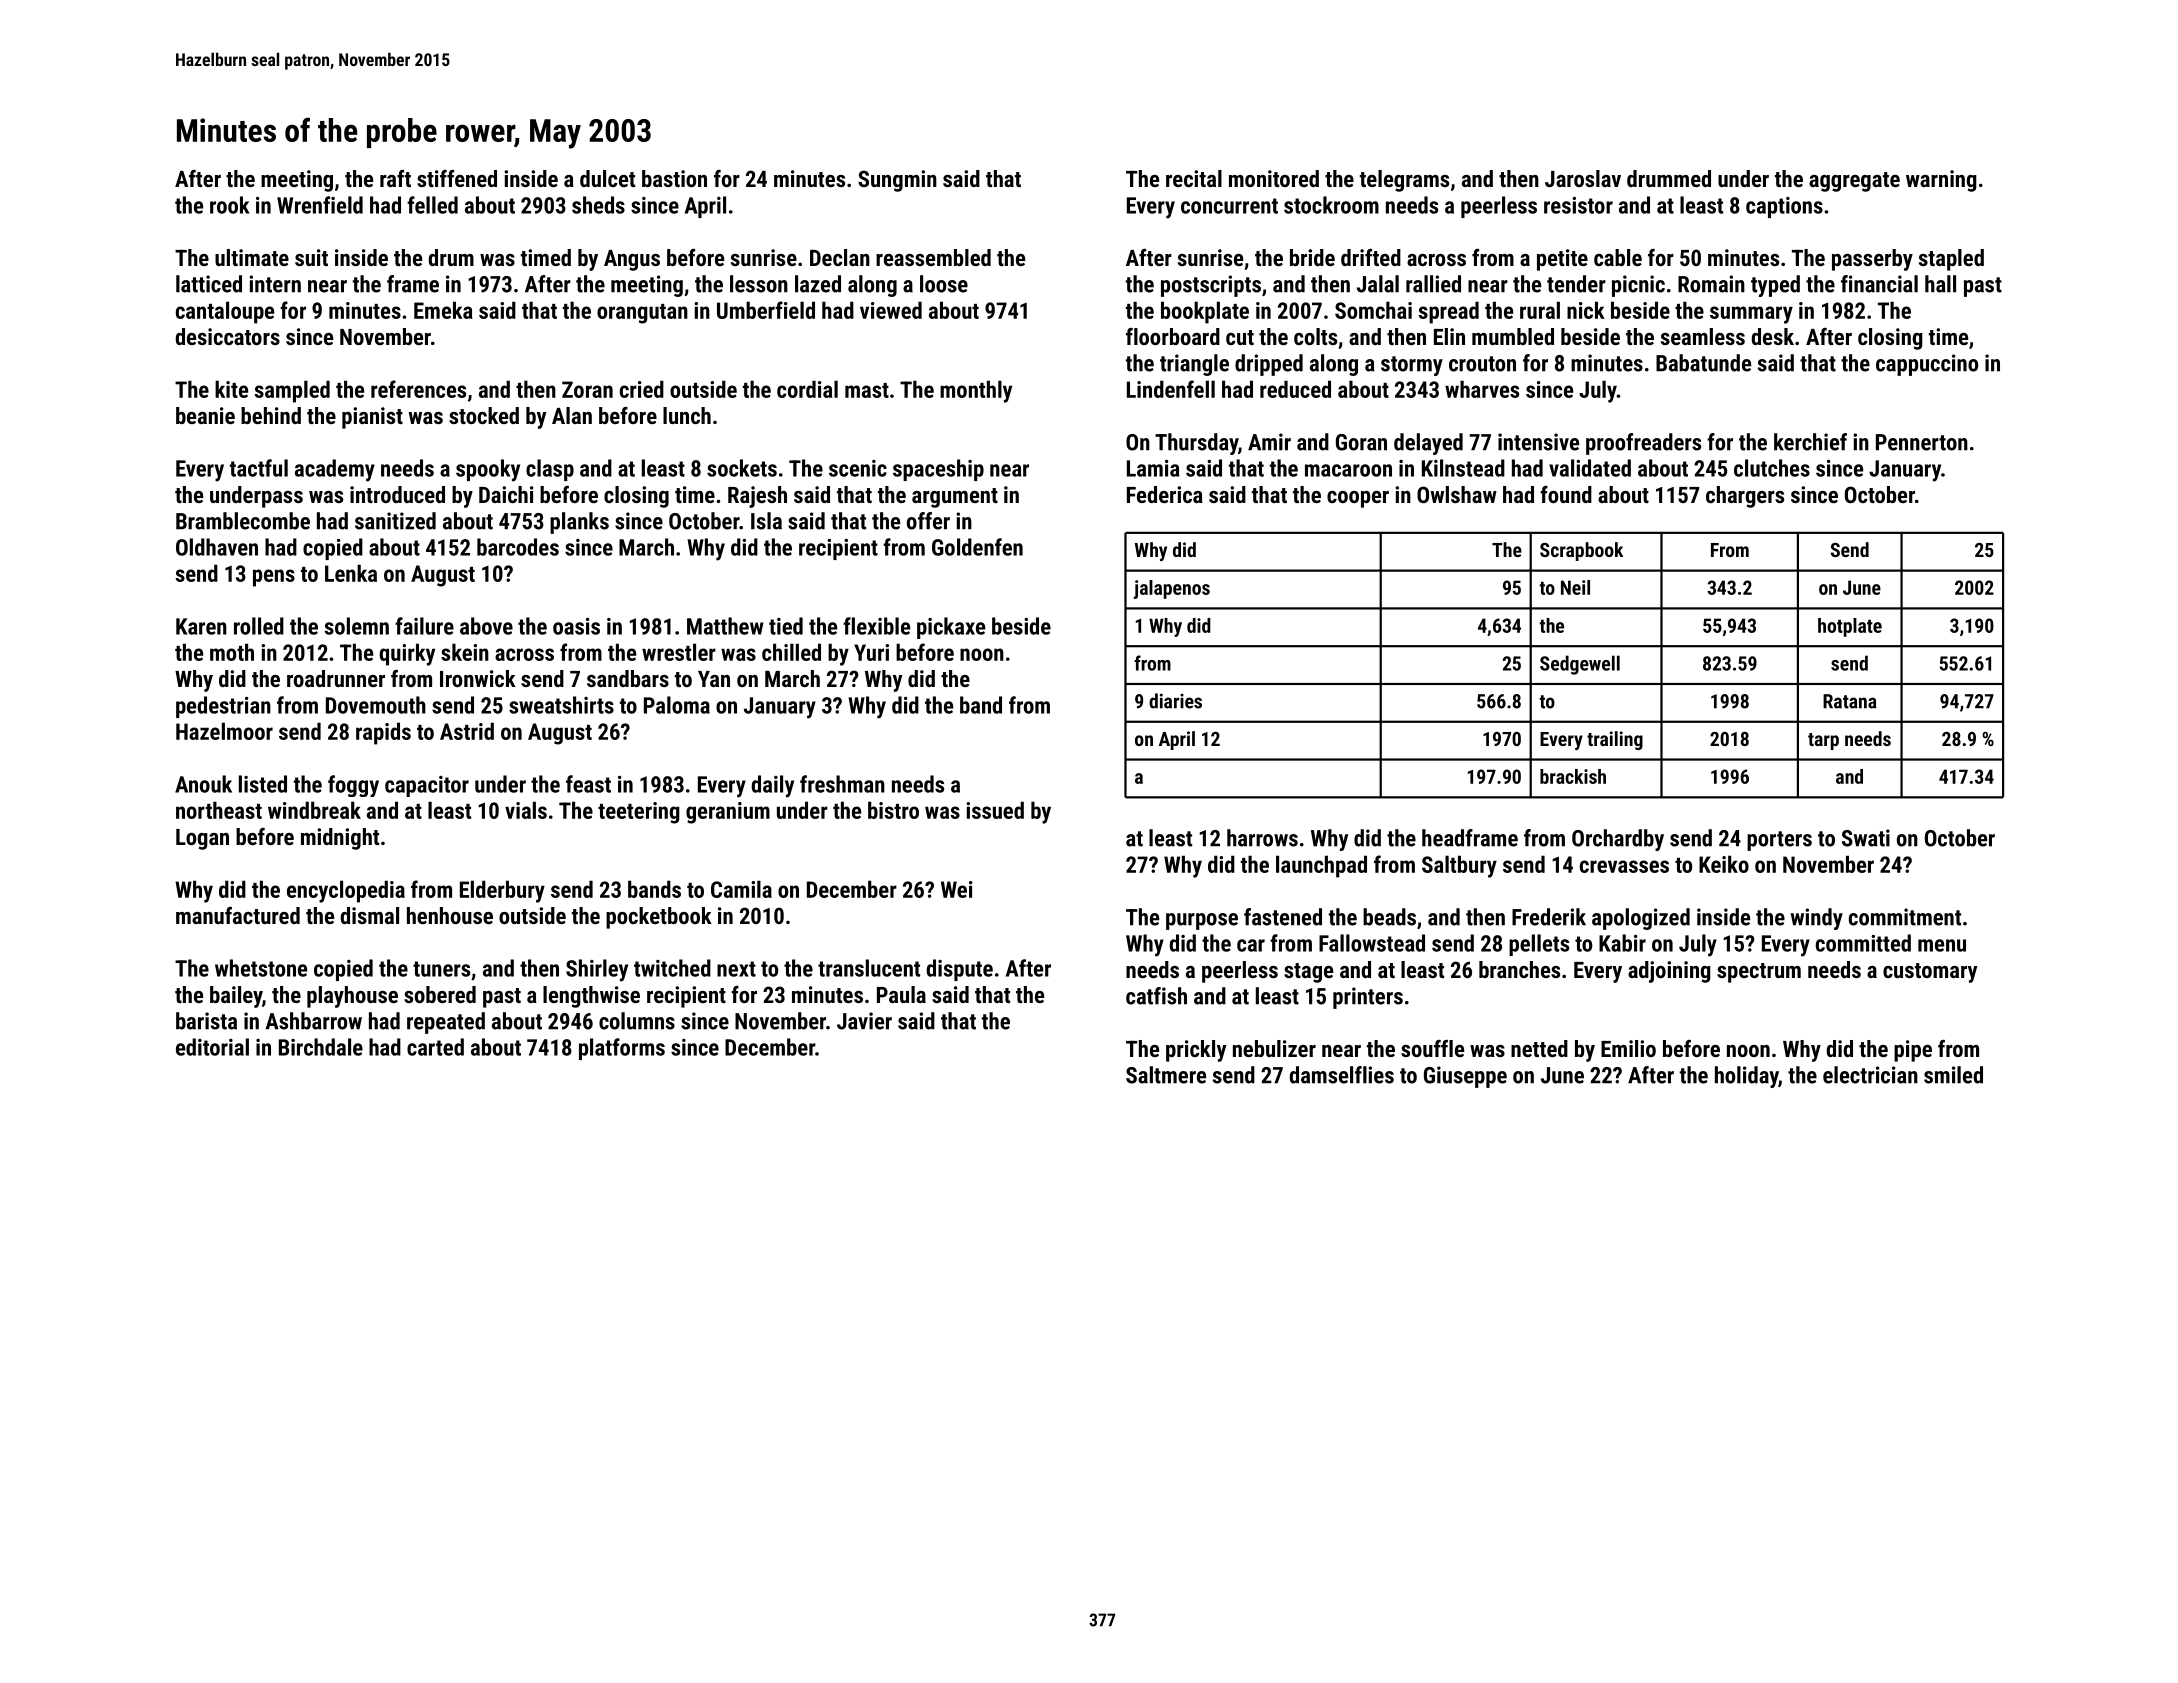  What do you see at coordinates (598, 205) in the screenshot?
I see `sheds` at bounding box center [598, 205].
